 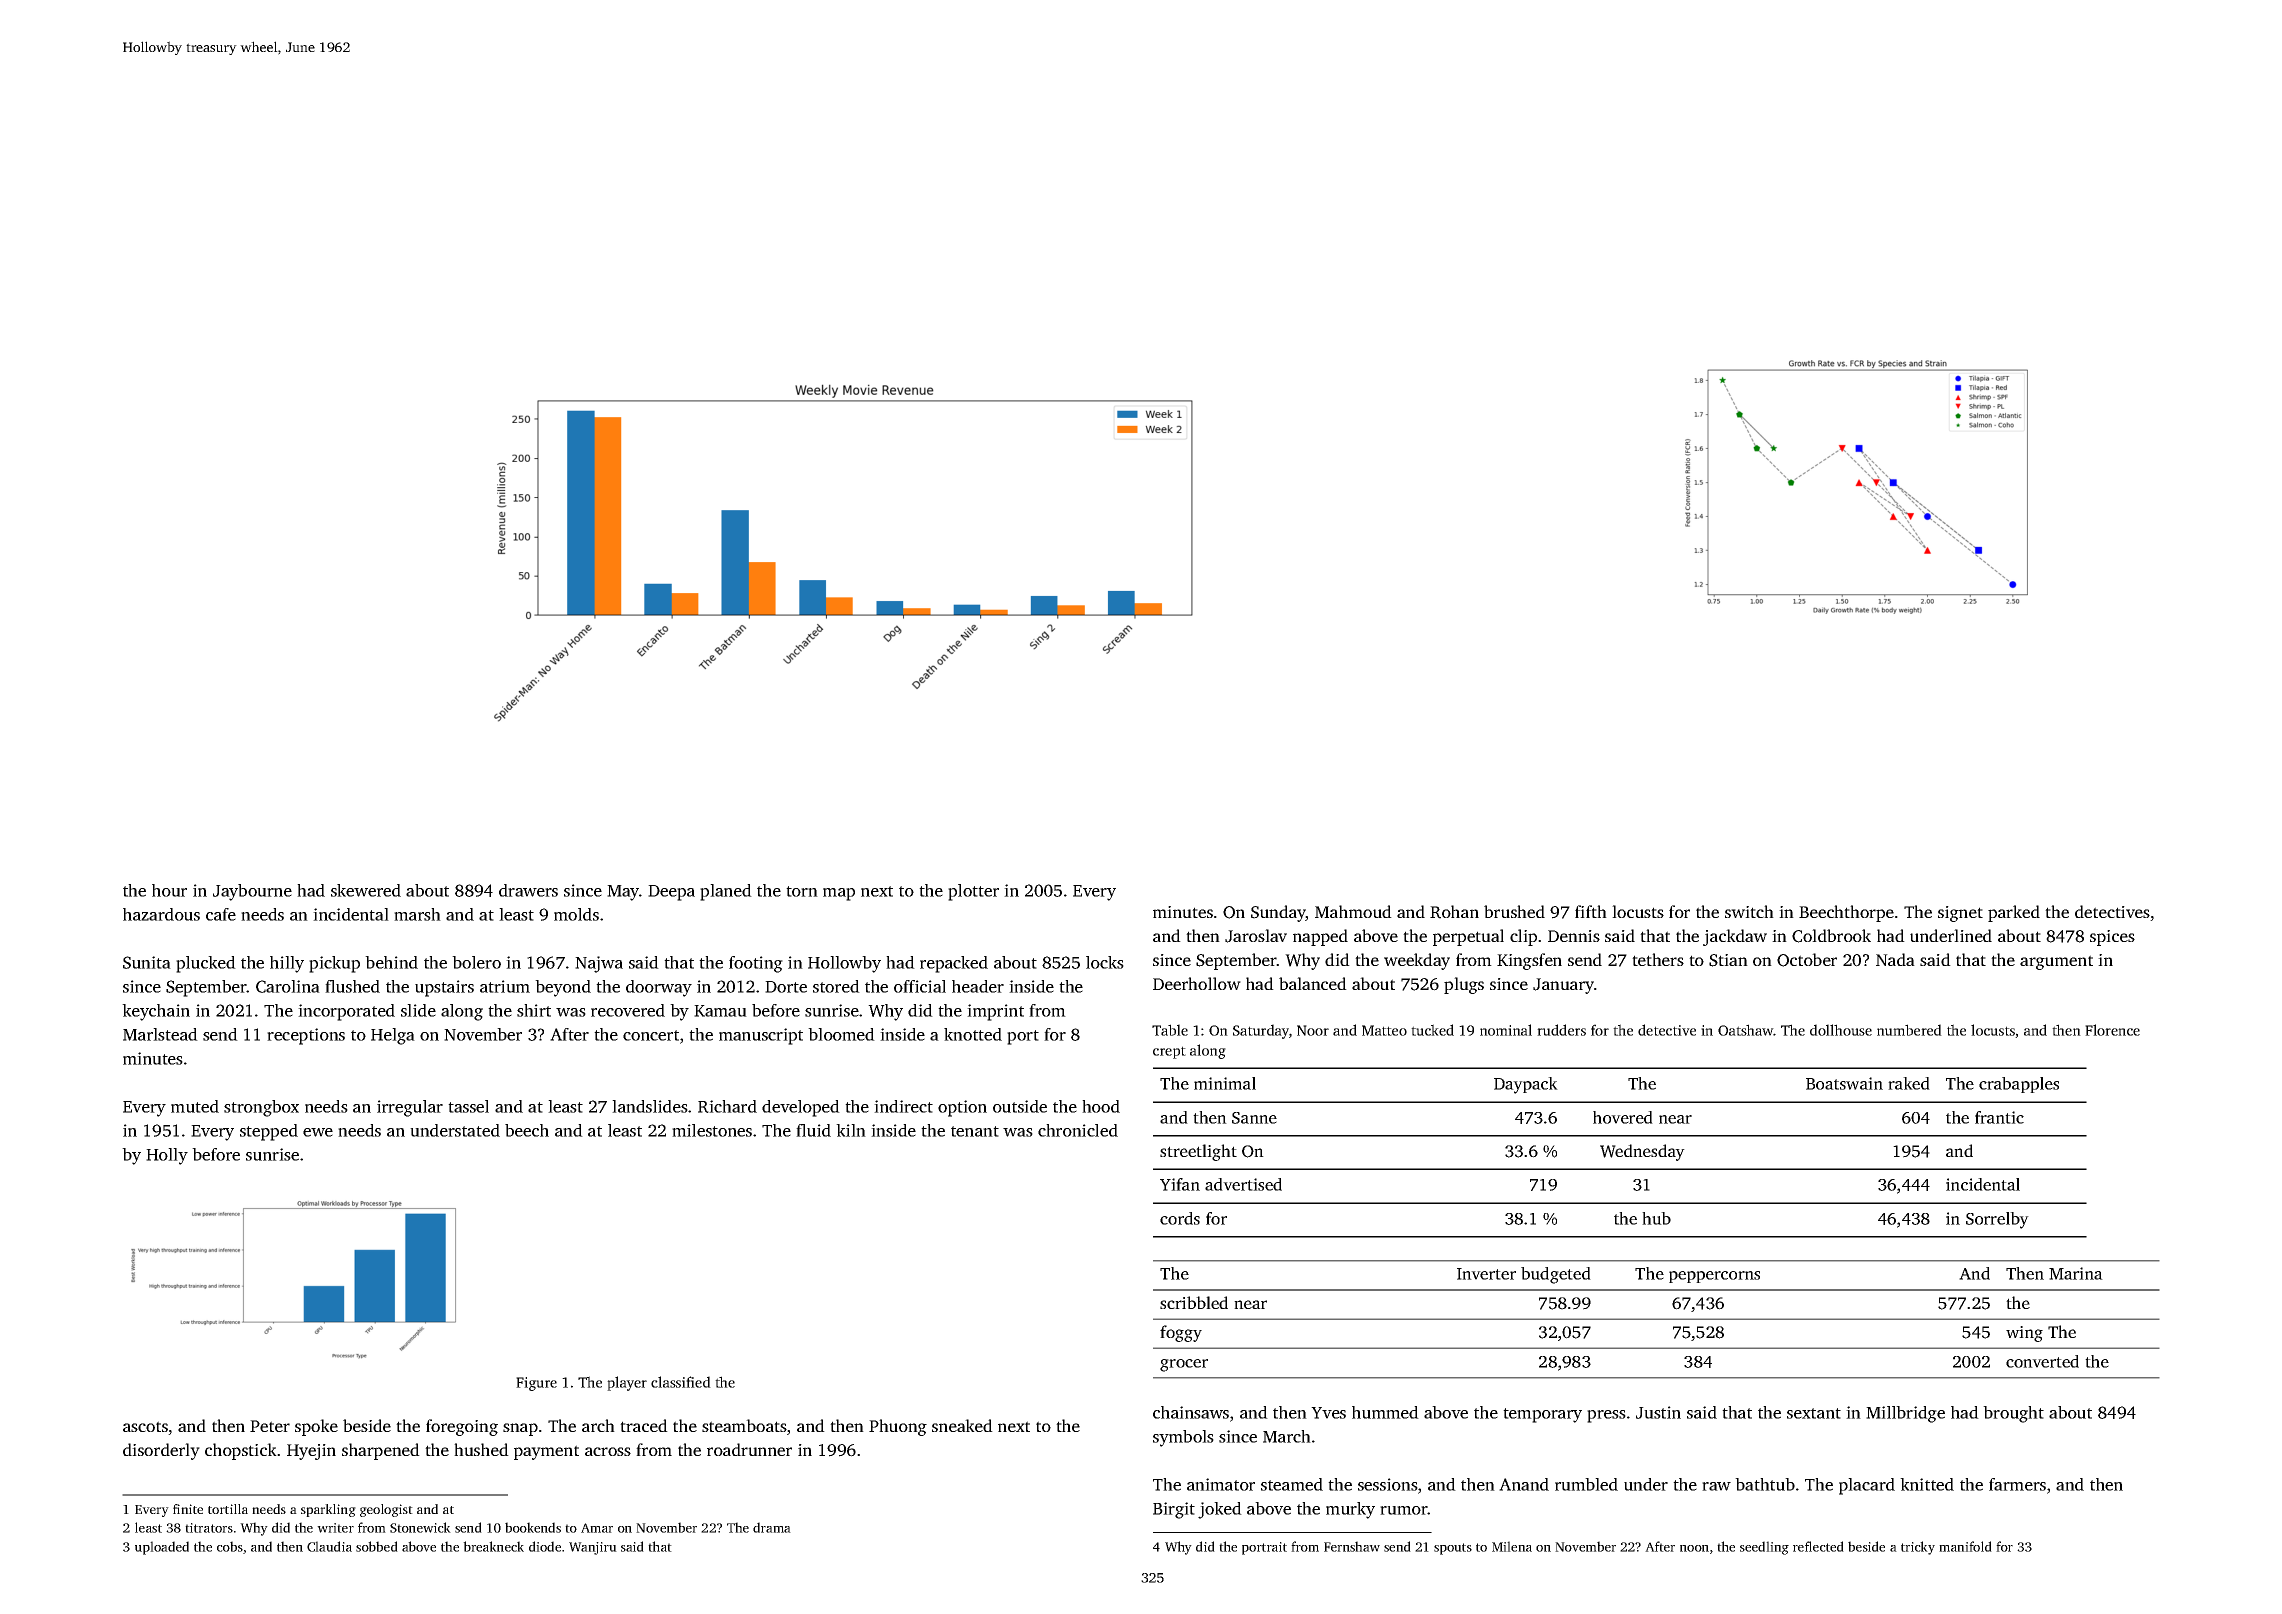 I want to click on raked, so click(x=1909, y=1083).
